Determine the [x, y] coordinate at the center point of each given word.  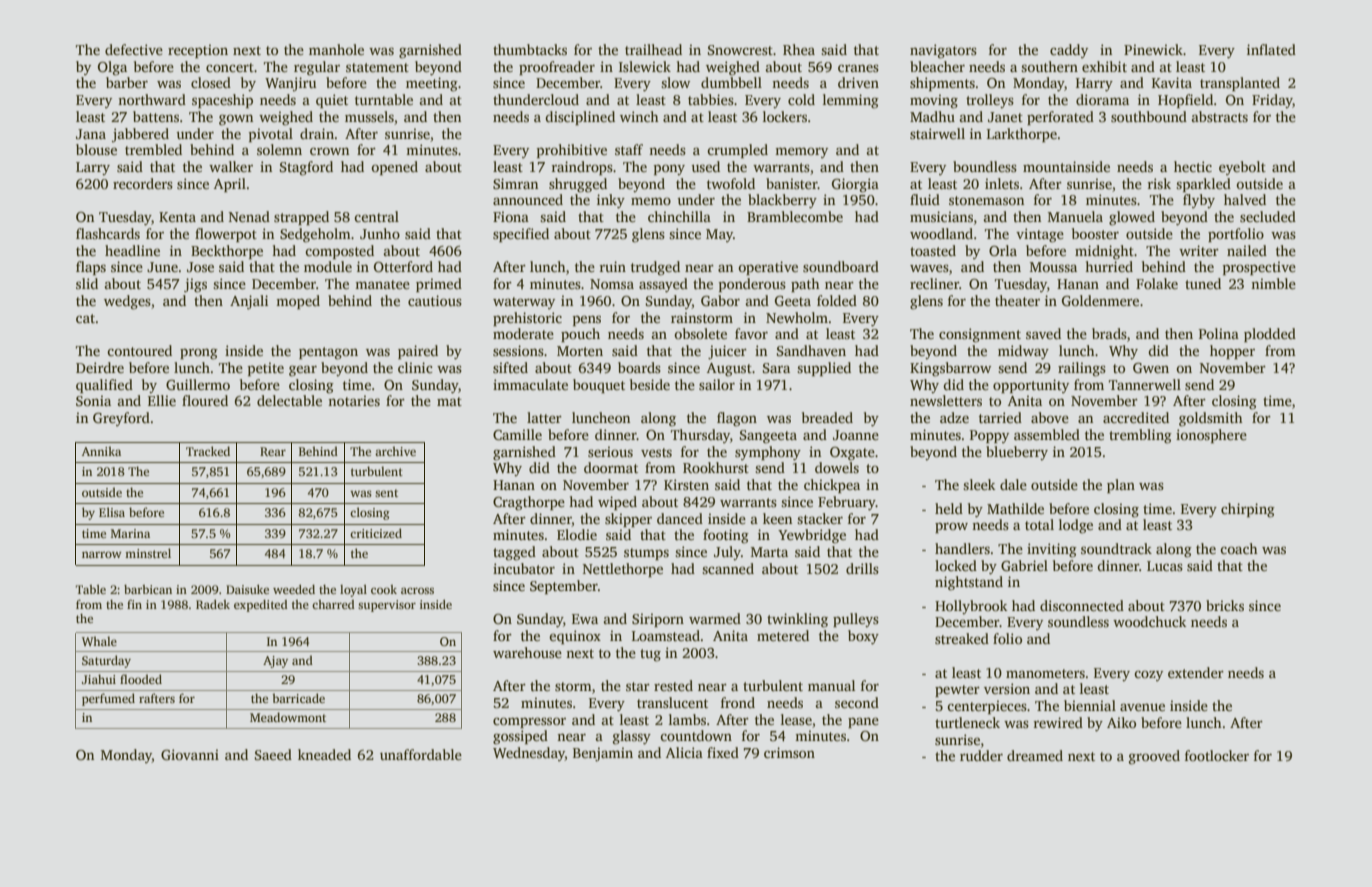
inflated [1271, 49]
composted [339, 252]
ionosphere [1211, 436]
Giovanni [190, 754]
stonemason [986, 200]
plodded [1270, 335]
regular [317, 68]
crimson [789, 752]
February [847, 503]
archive [395, 451]
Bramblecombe [795, 216]
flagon [737, 419]
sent [386, 493]
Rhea [799, 49]
